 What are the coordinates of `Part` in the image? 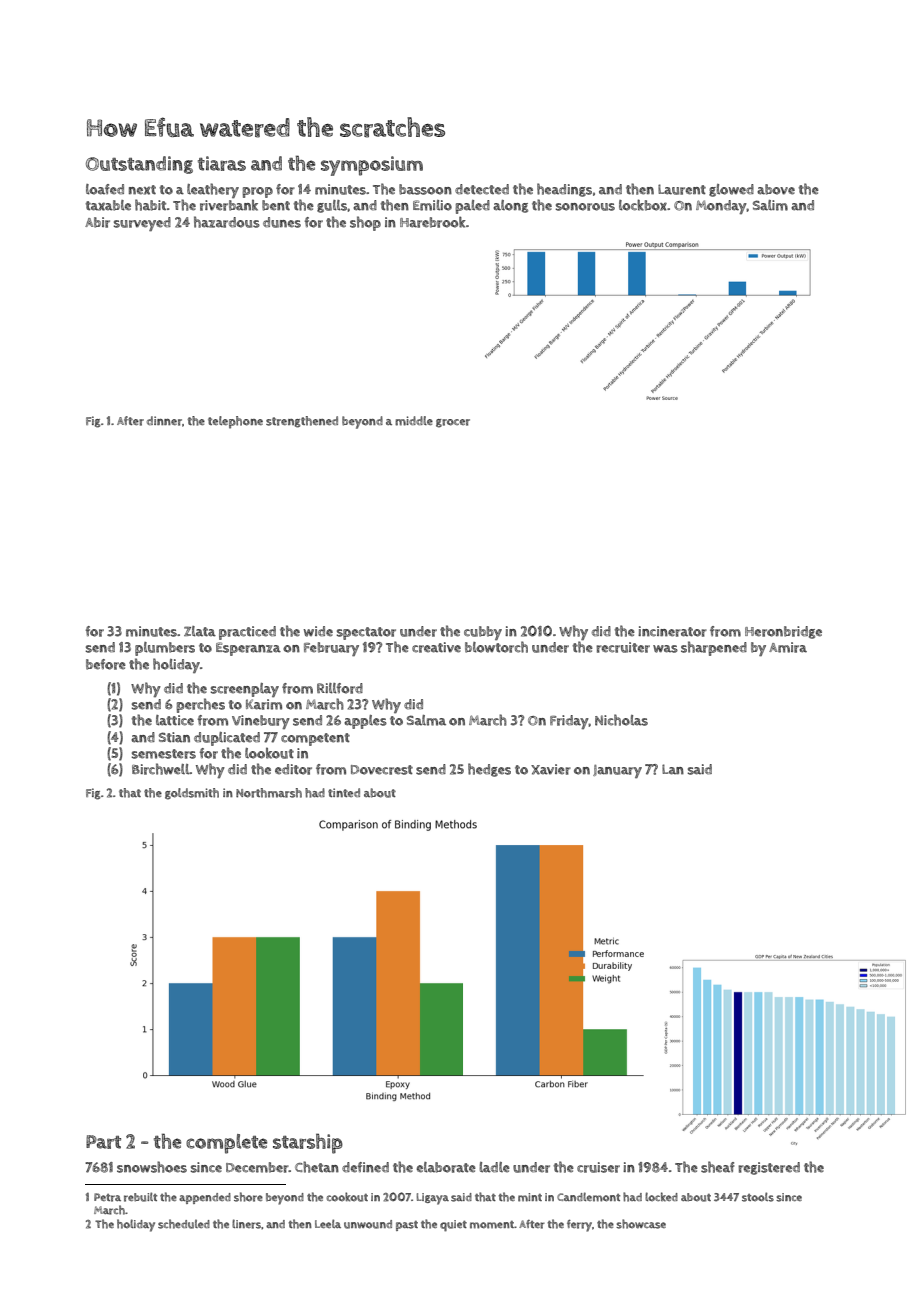 It's located at (103, 1142).
